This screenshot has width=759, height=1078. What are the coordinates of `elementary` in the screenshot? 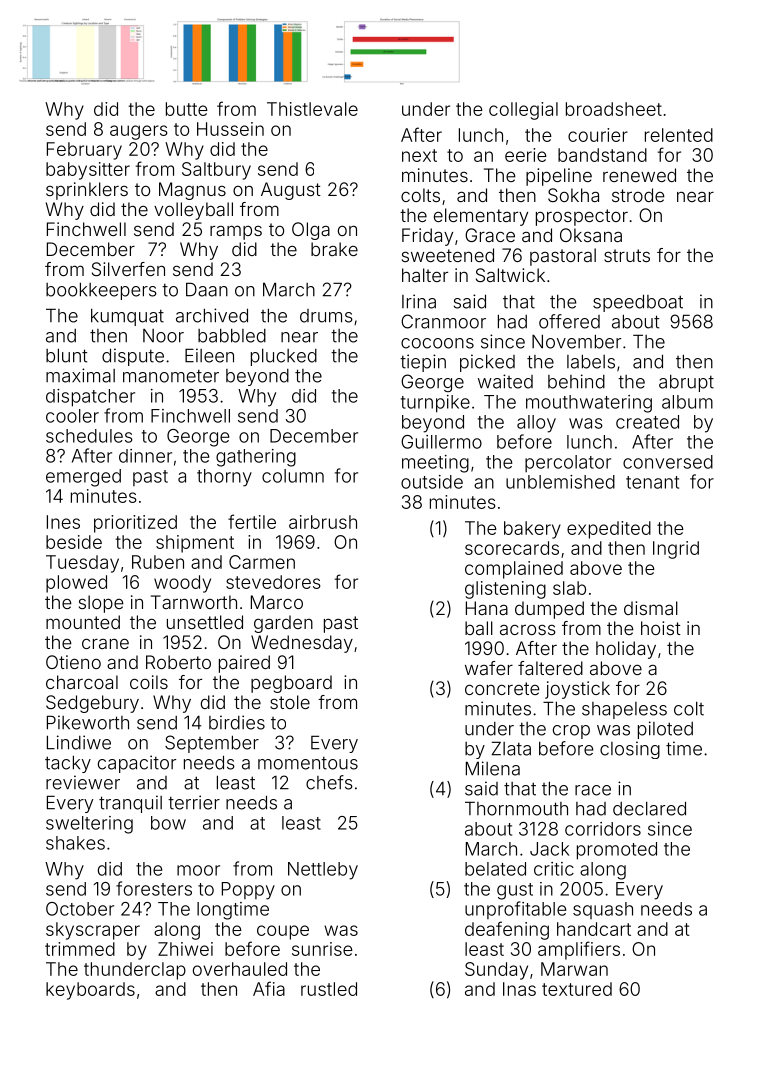 It's located at (481, 217).
